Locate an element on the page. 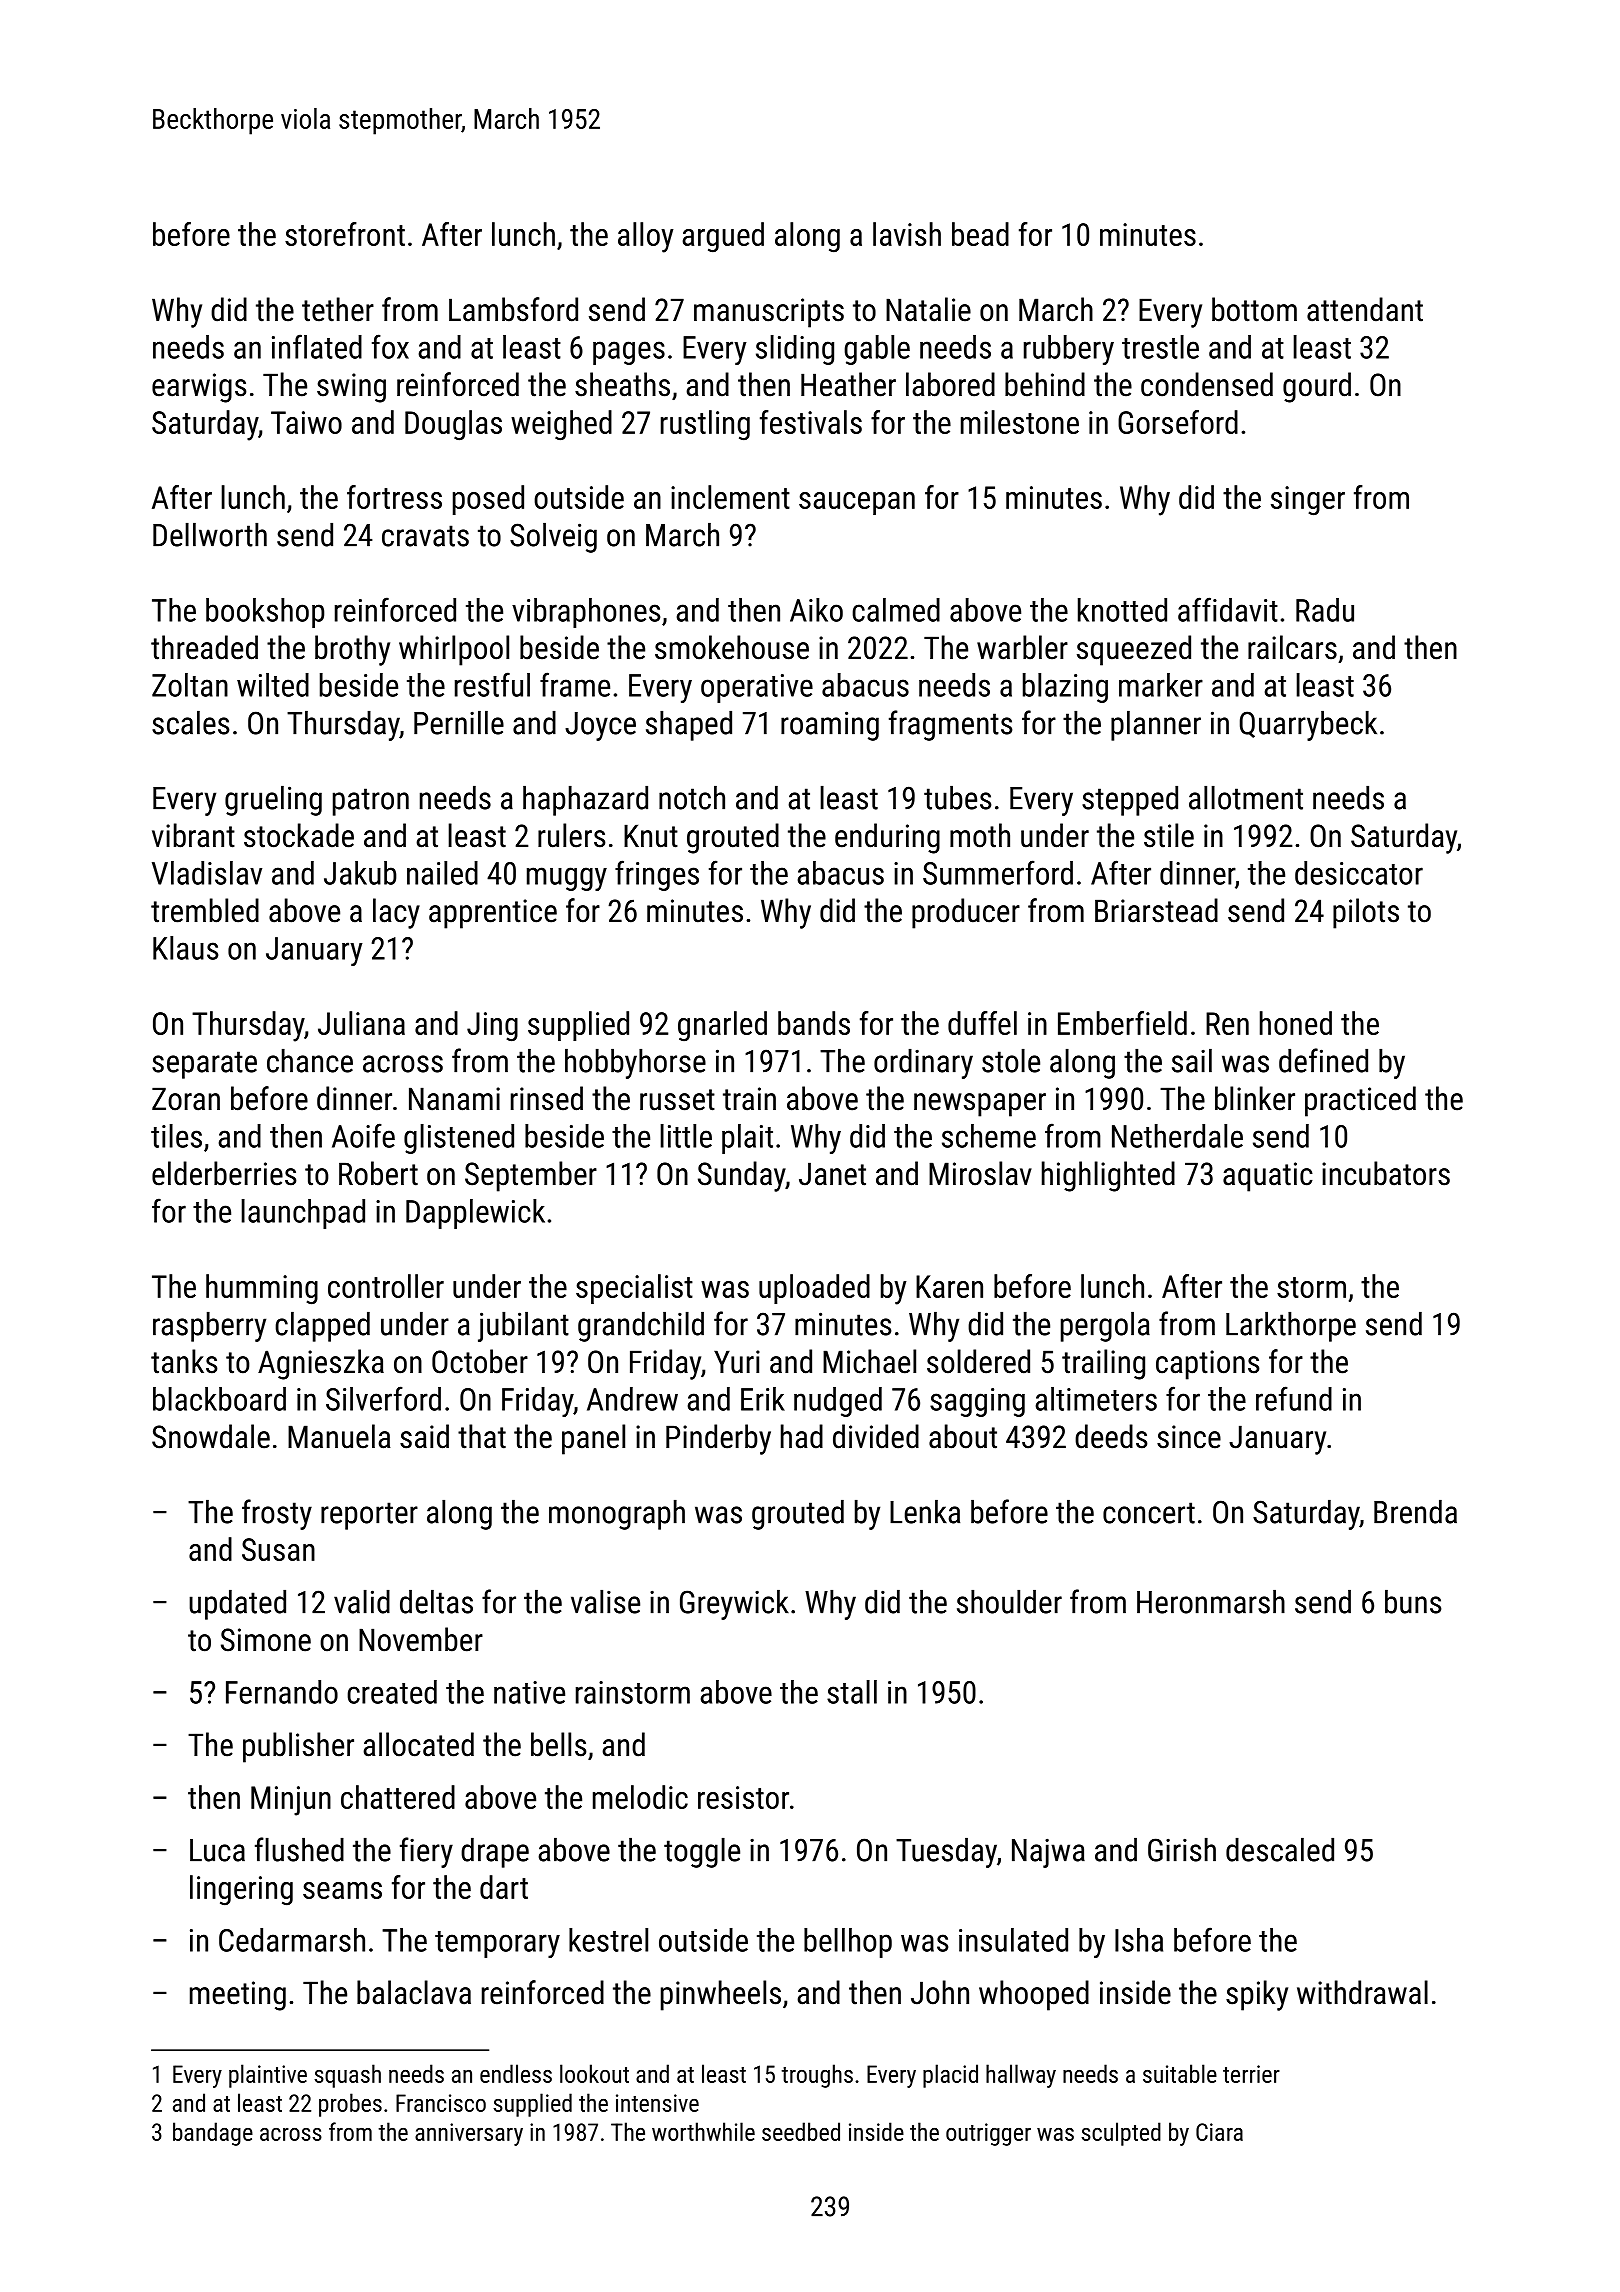 Image resolution: width=1620 pixels, height=2292 pixels. rustling is located at coordinates (705, 425).
